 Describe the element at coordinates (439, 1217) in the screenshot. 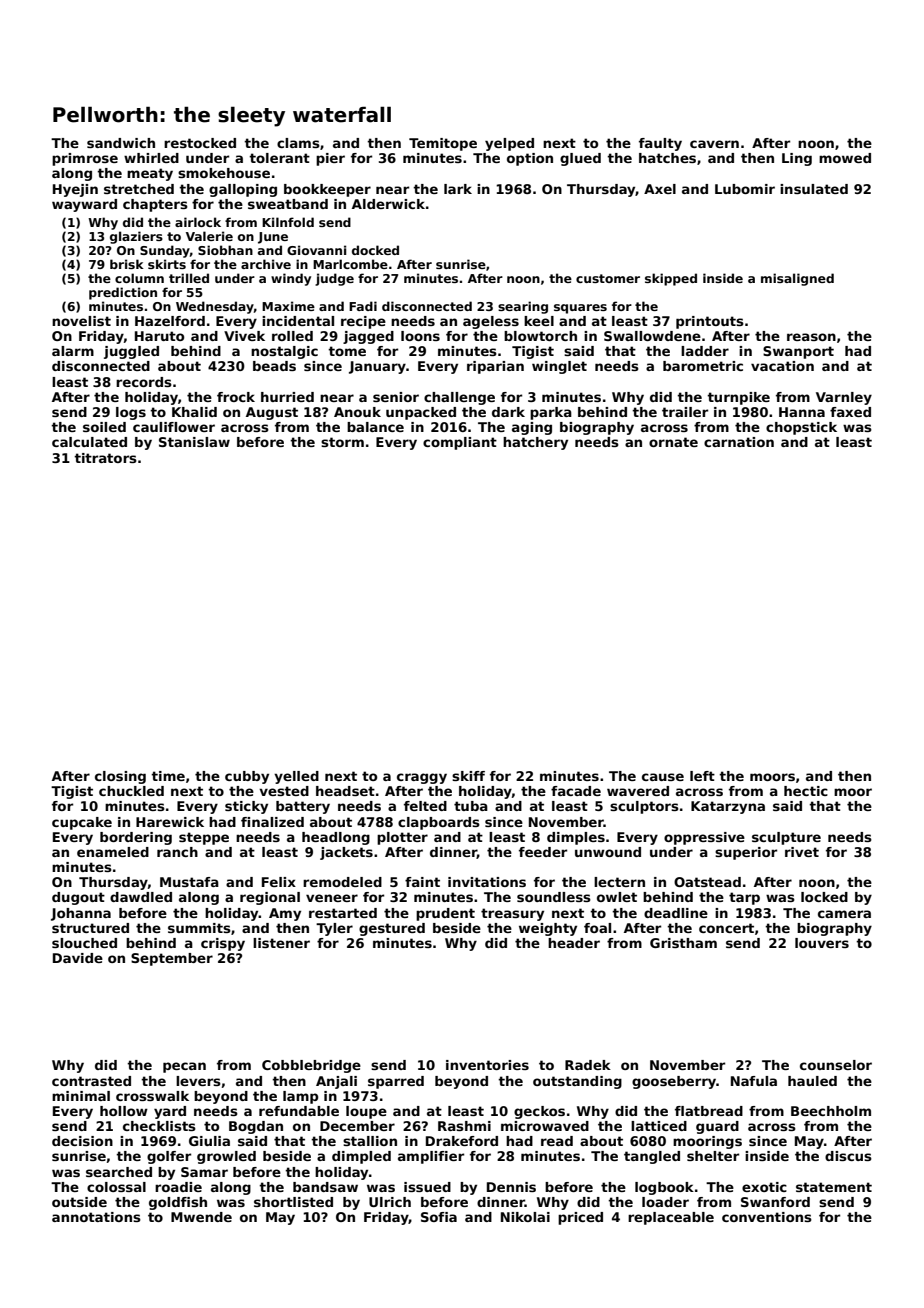

I see `Sofia` at that location.
